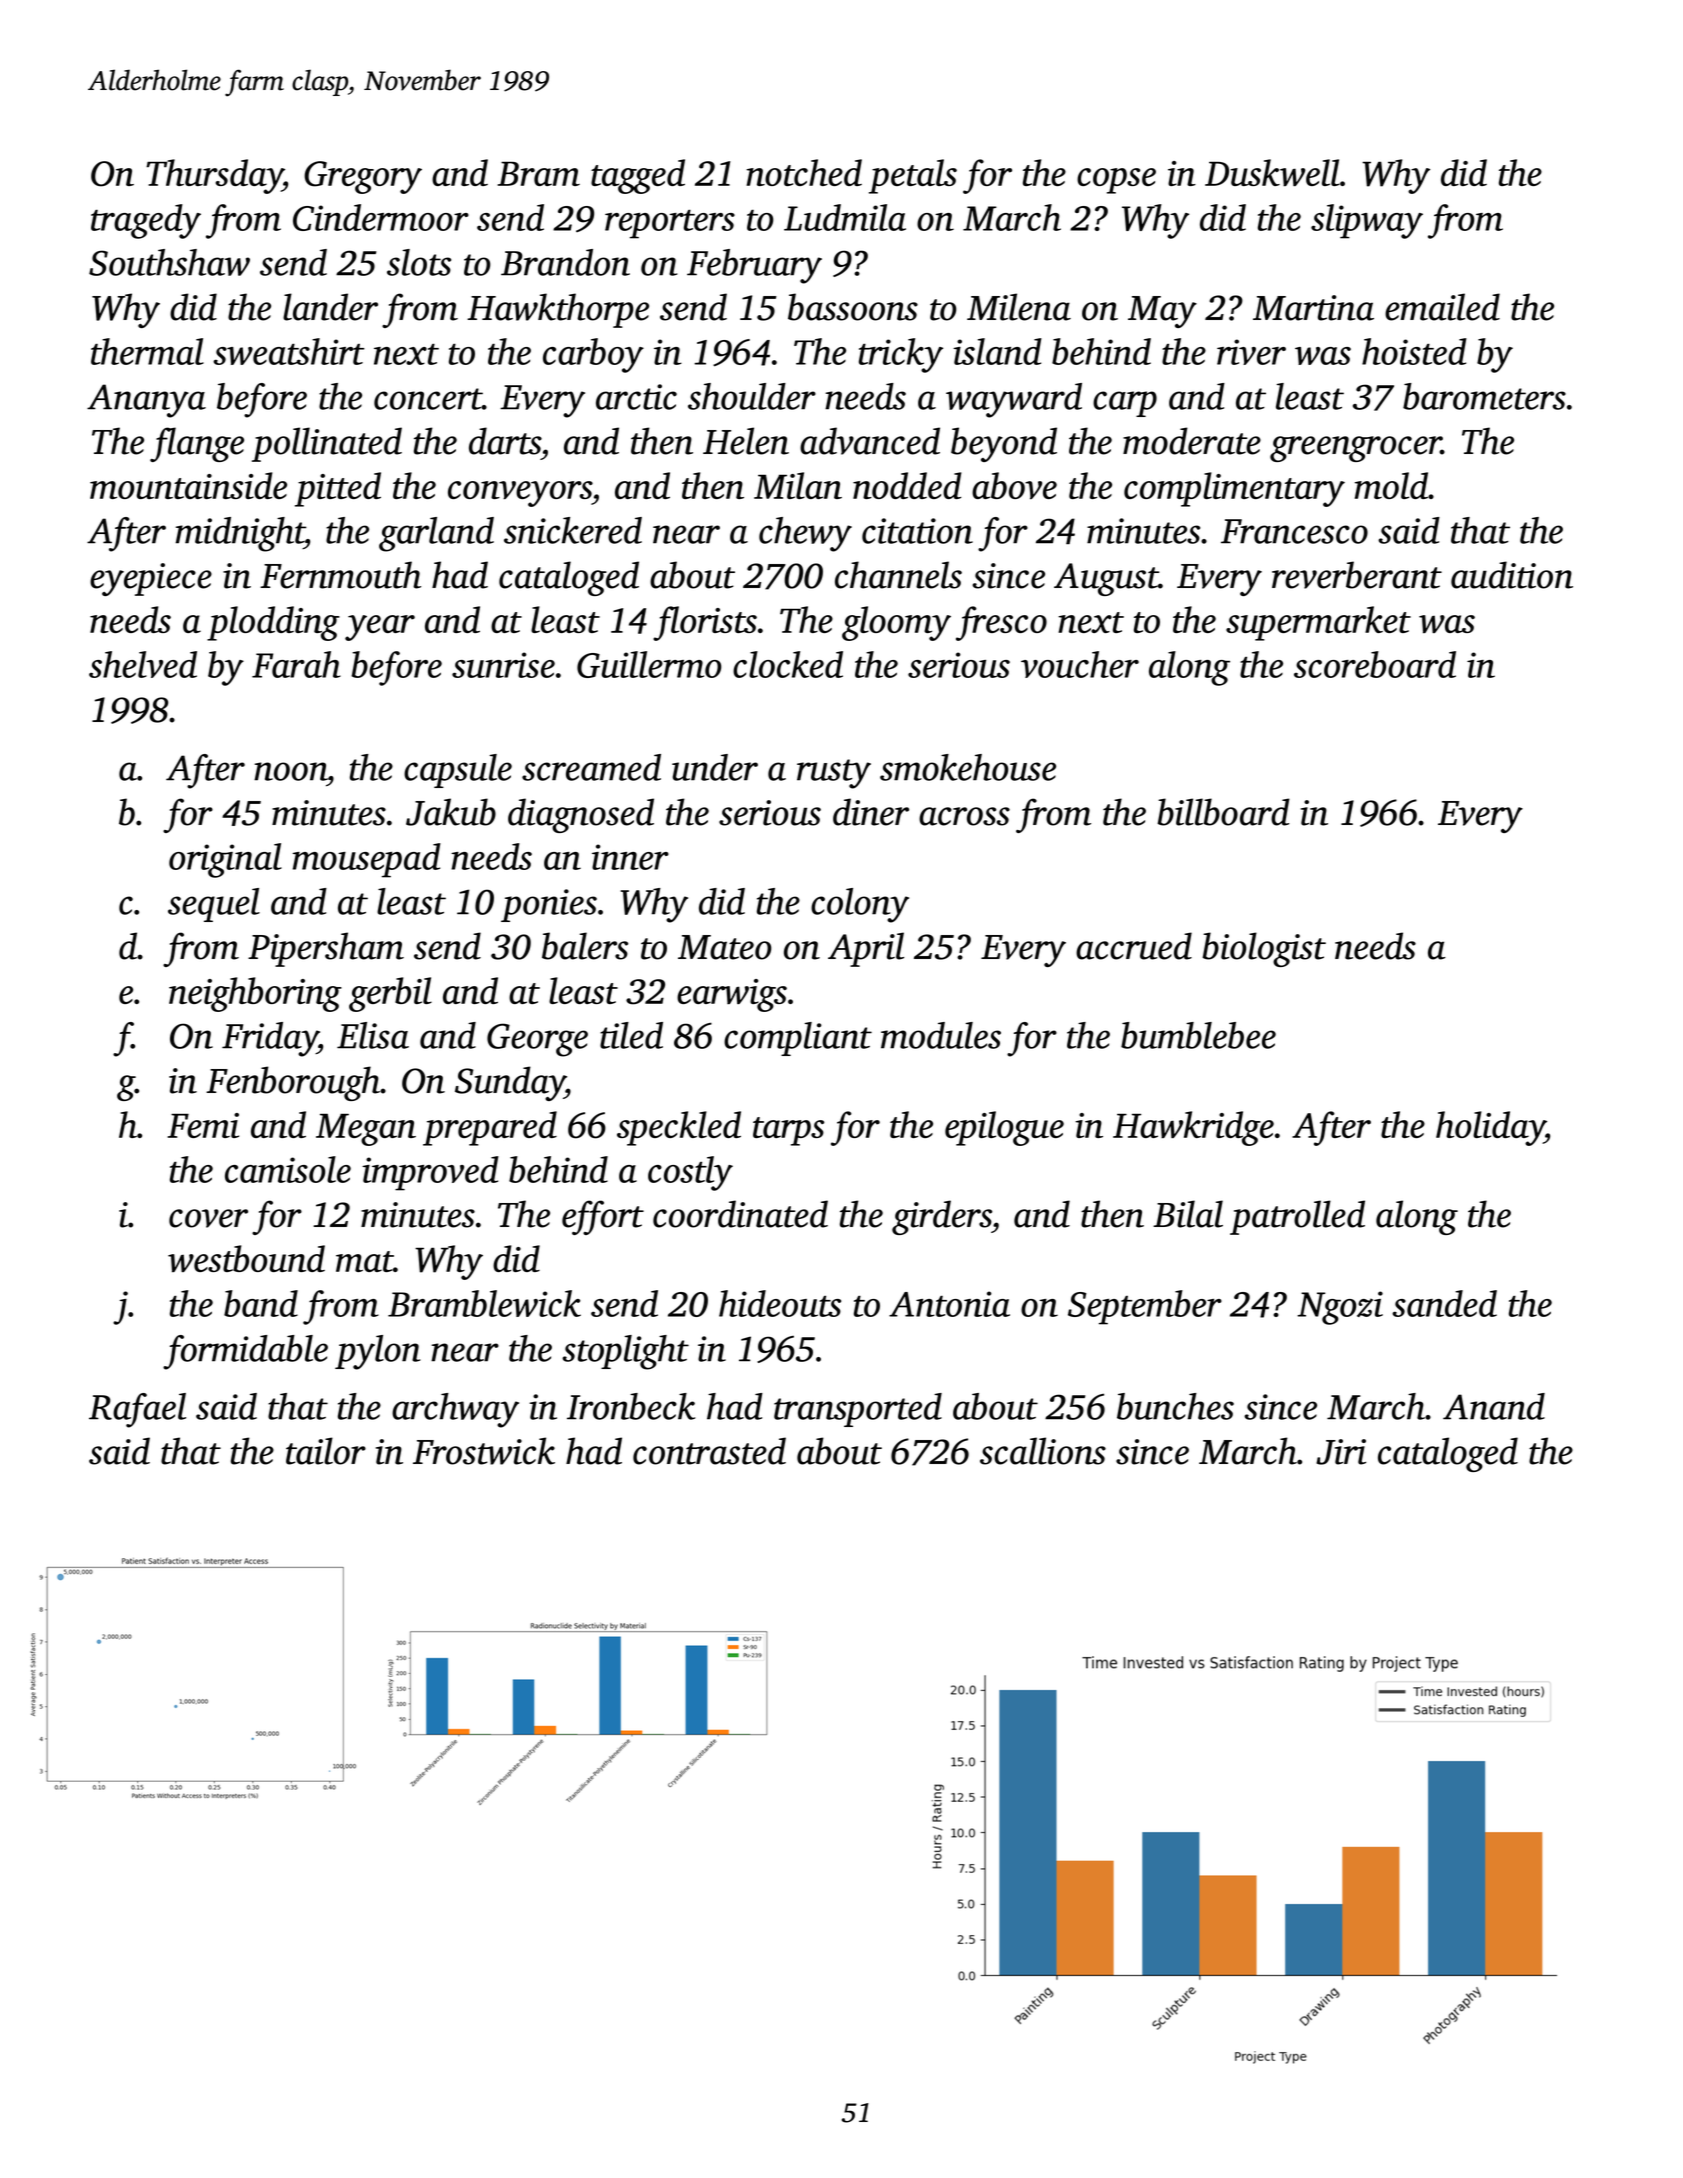 The width and height of the screenshot is (1683, 2178). Describe the element at coordinates (327, 444) in the screenshot. I see `pollinated` at that location.
